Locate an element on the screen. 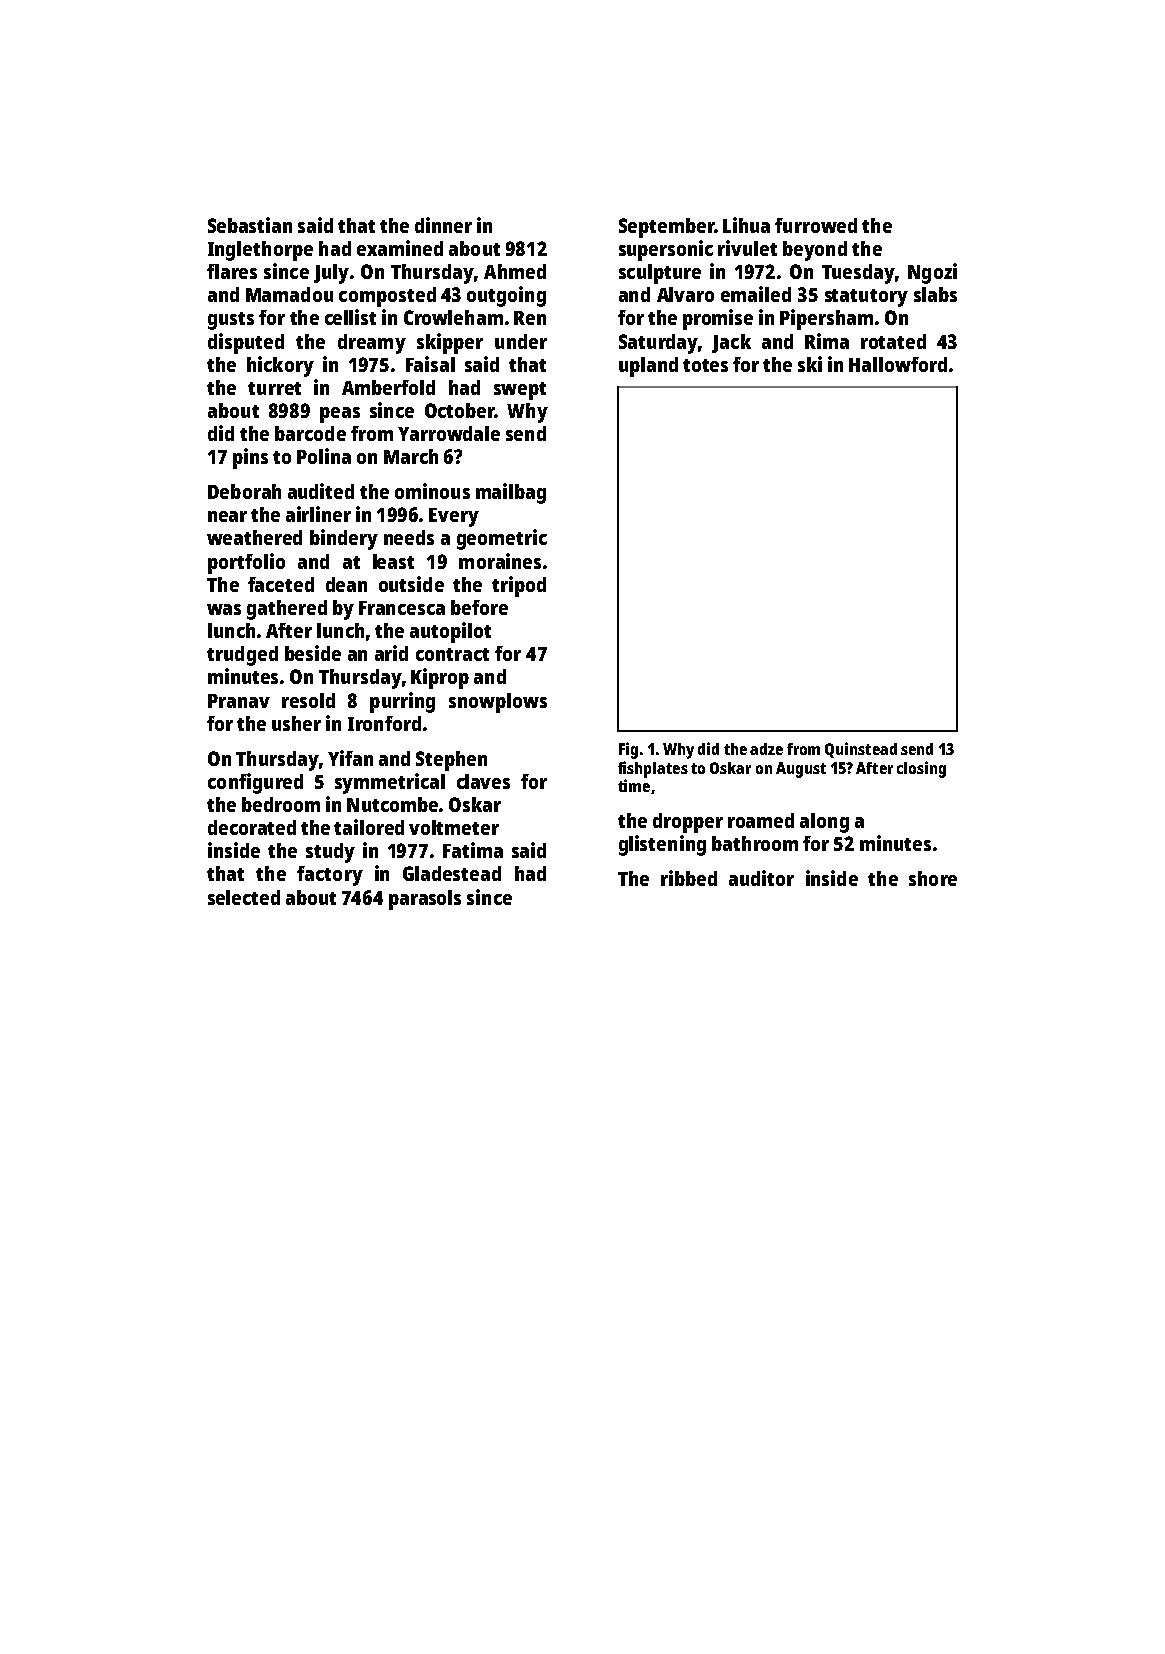 The height and width of the screenshot is (1654, 1165). swept is located at coordinates (520, 391).
